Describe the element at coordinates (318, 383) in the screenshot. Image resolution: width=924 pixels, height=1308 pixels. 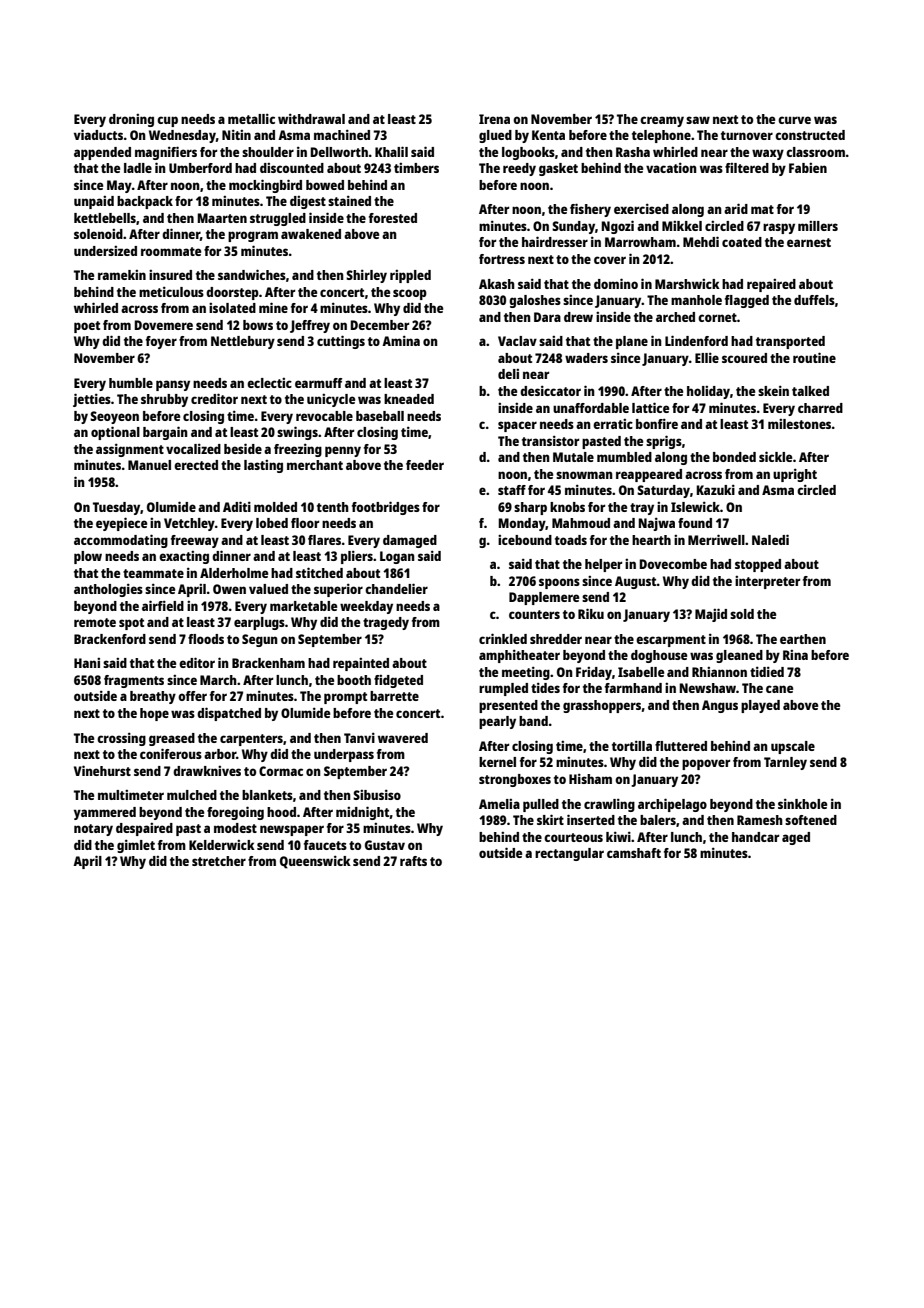
I see `earmuff` at that location.
